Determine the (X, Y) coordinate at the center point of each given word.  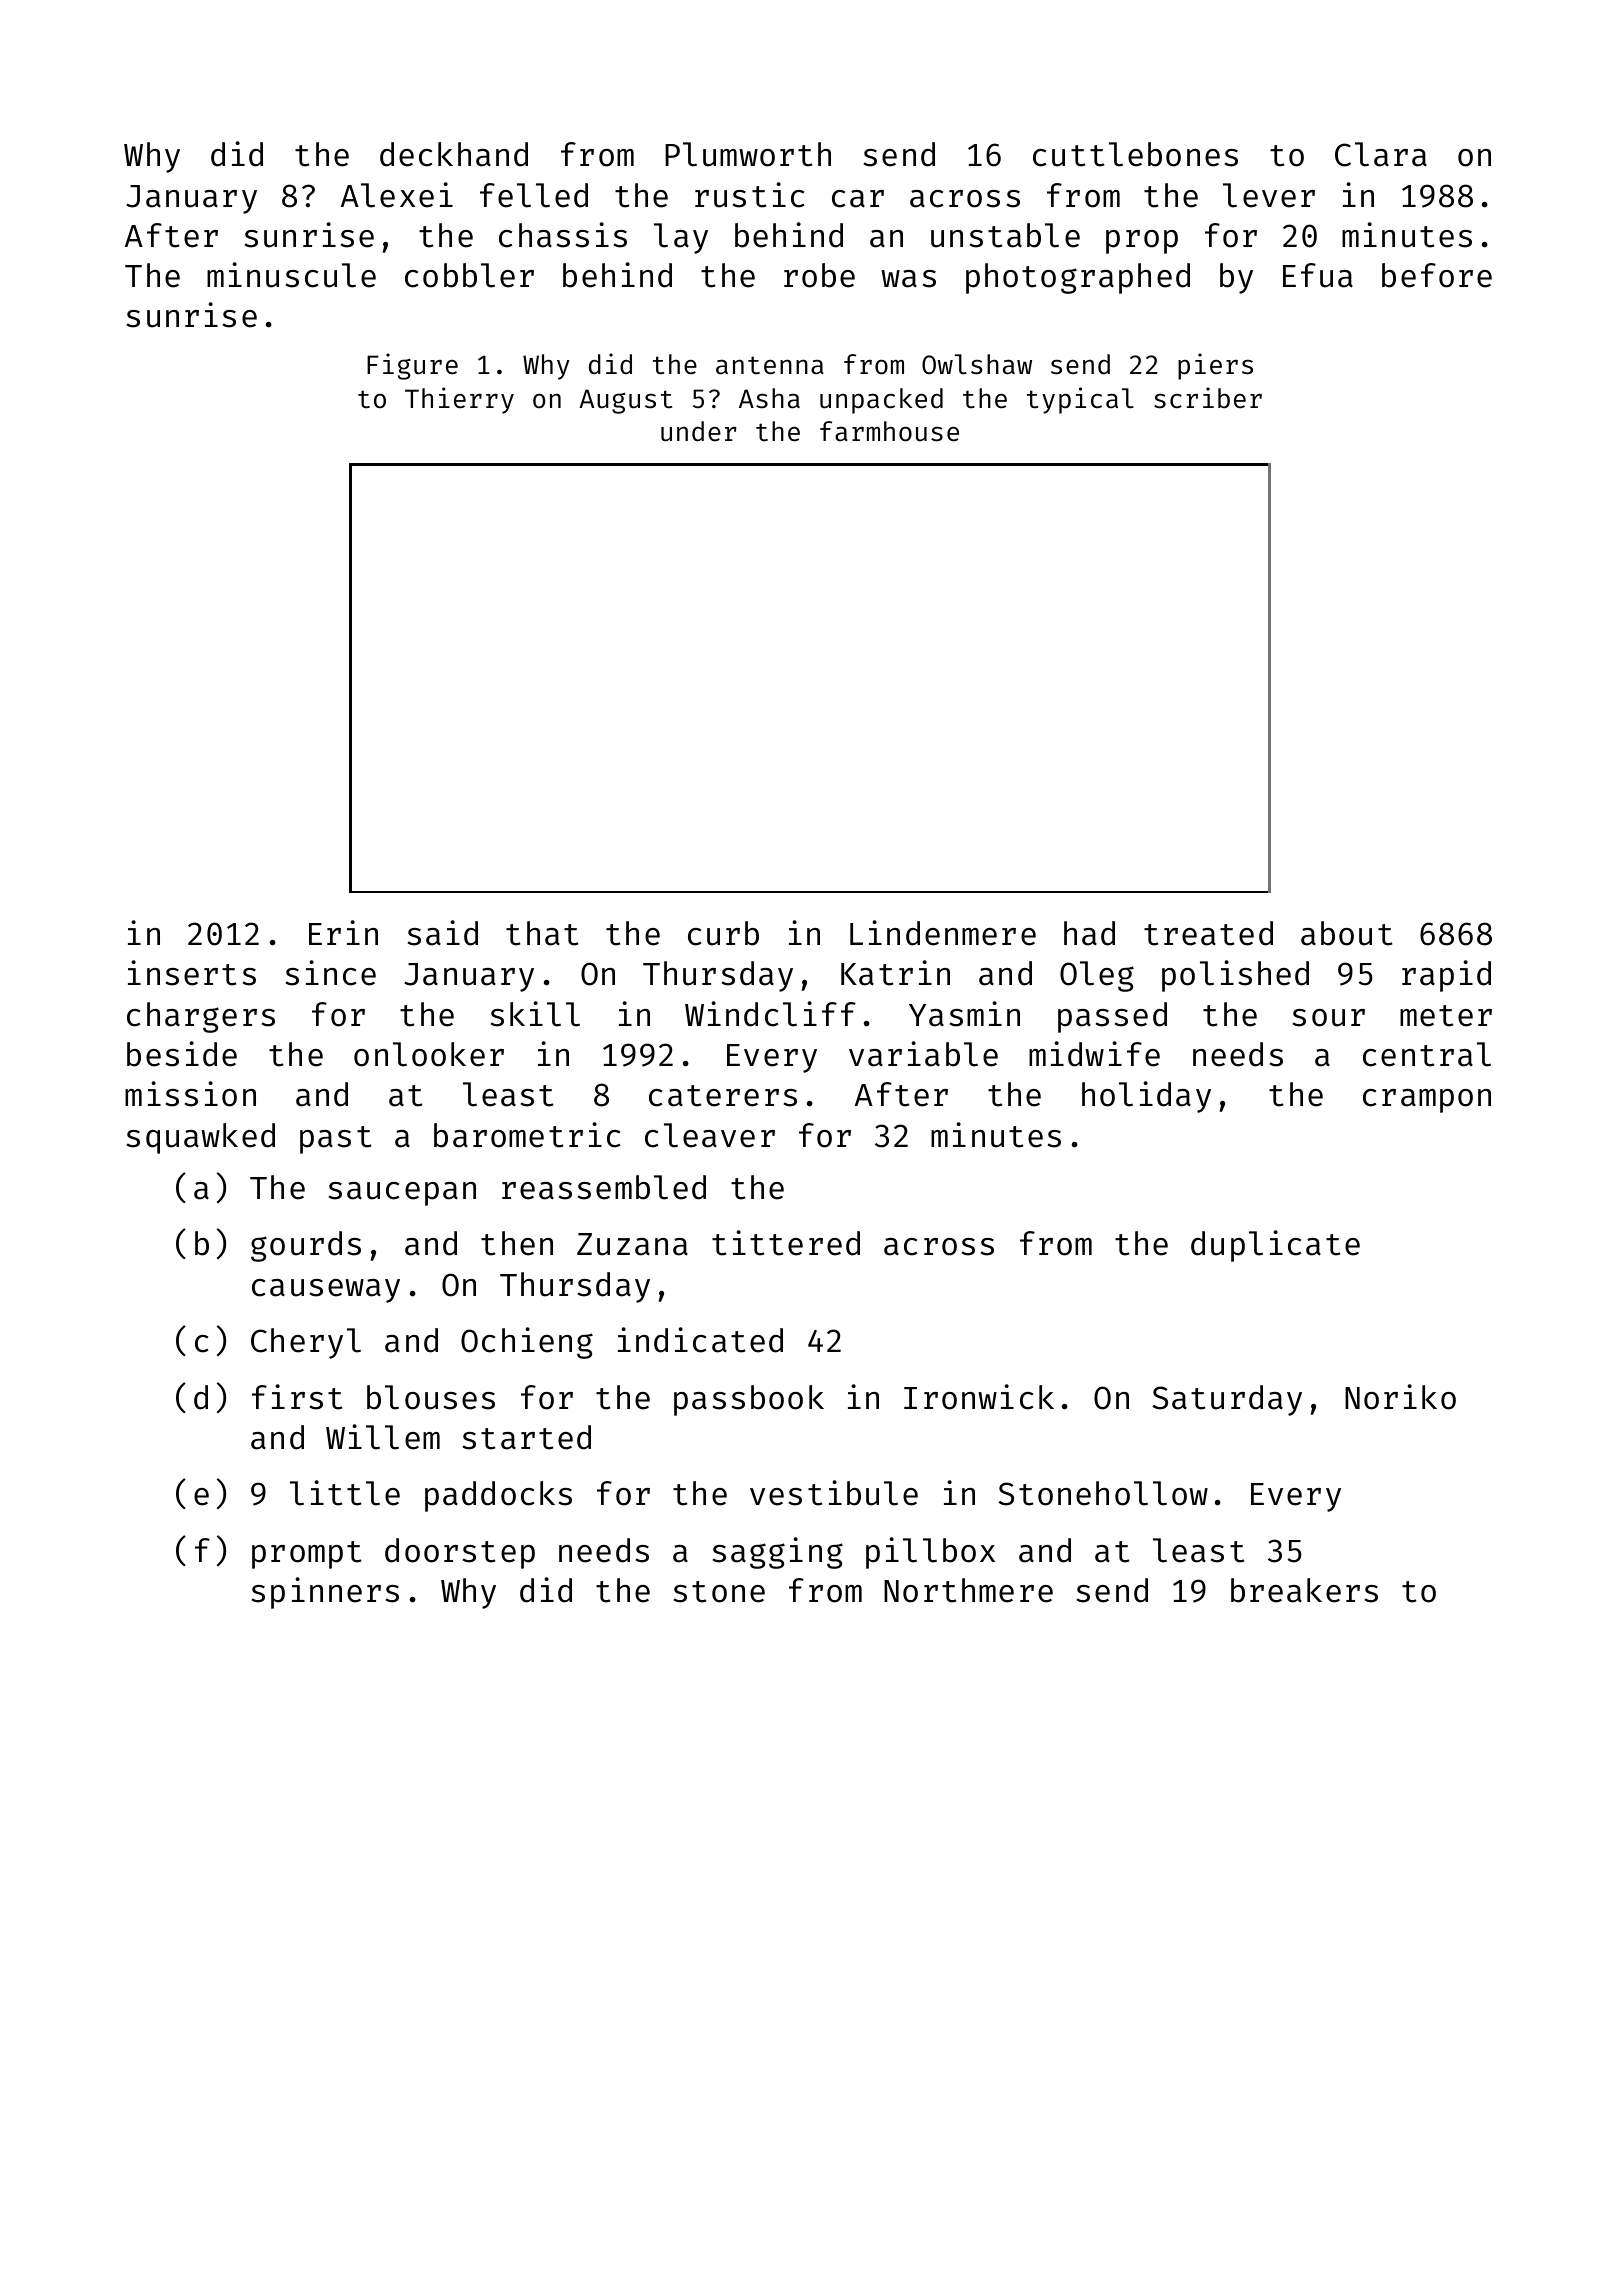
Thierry (459, 400)
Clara (1381, 154)
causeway (326, 1291)
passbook (749, 1400)
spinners (325, 1593)
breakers (1304, 1590)
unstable (1005, 235)
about (1346, 933)
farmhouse (889, 431)
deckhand (454, 154)
